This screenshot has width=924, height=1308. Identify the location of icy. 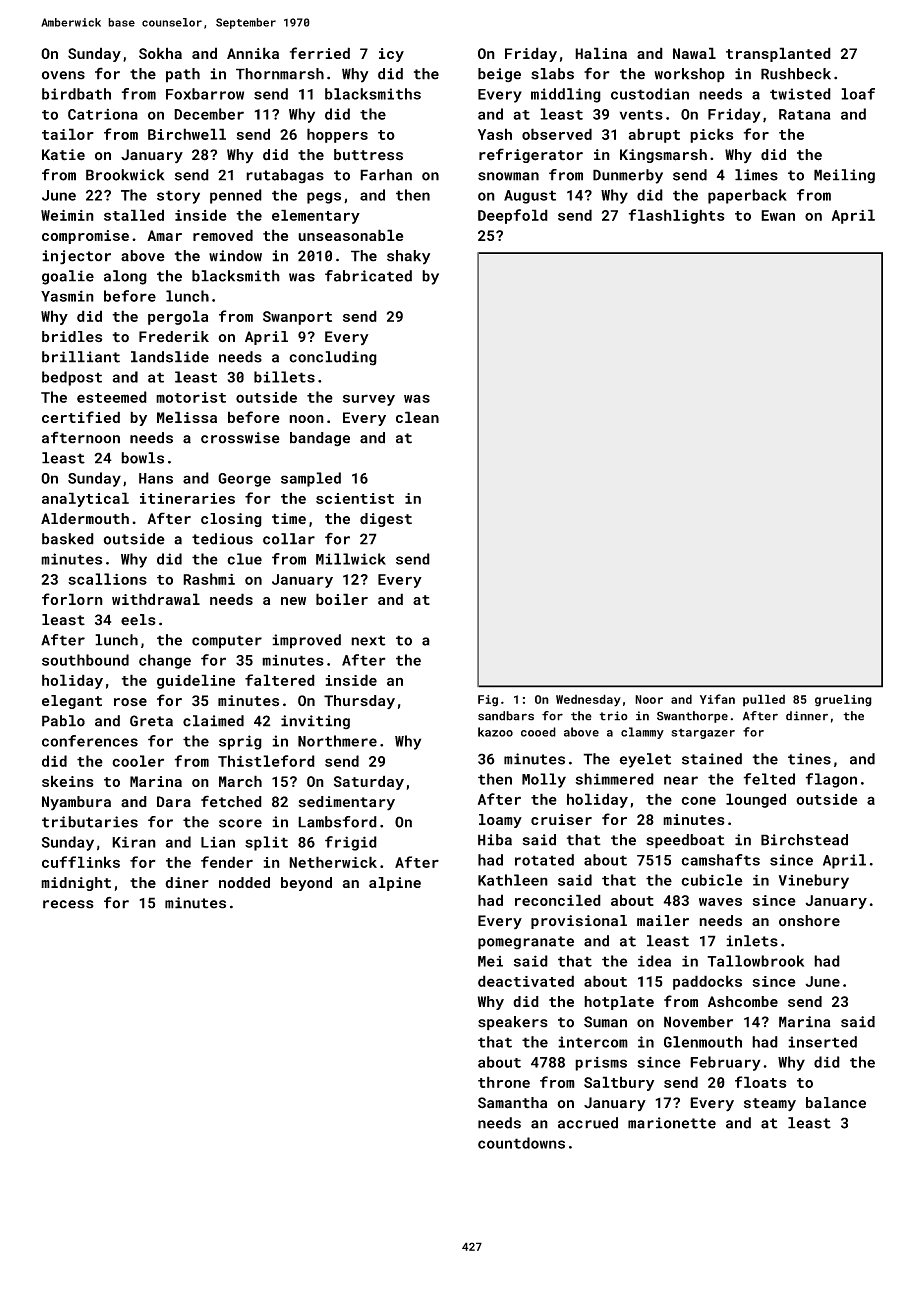
(391, 55).
